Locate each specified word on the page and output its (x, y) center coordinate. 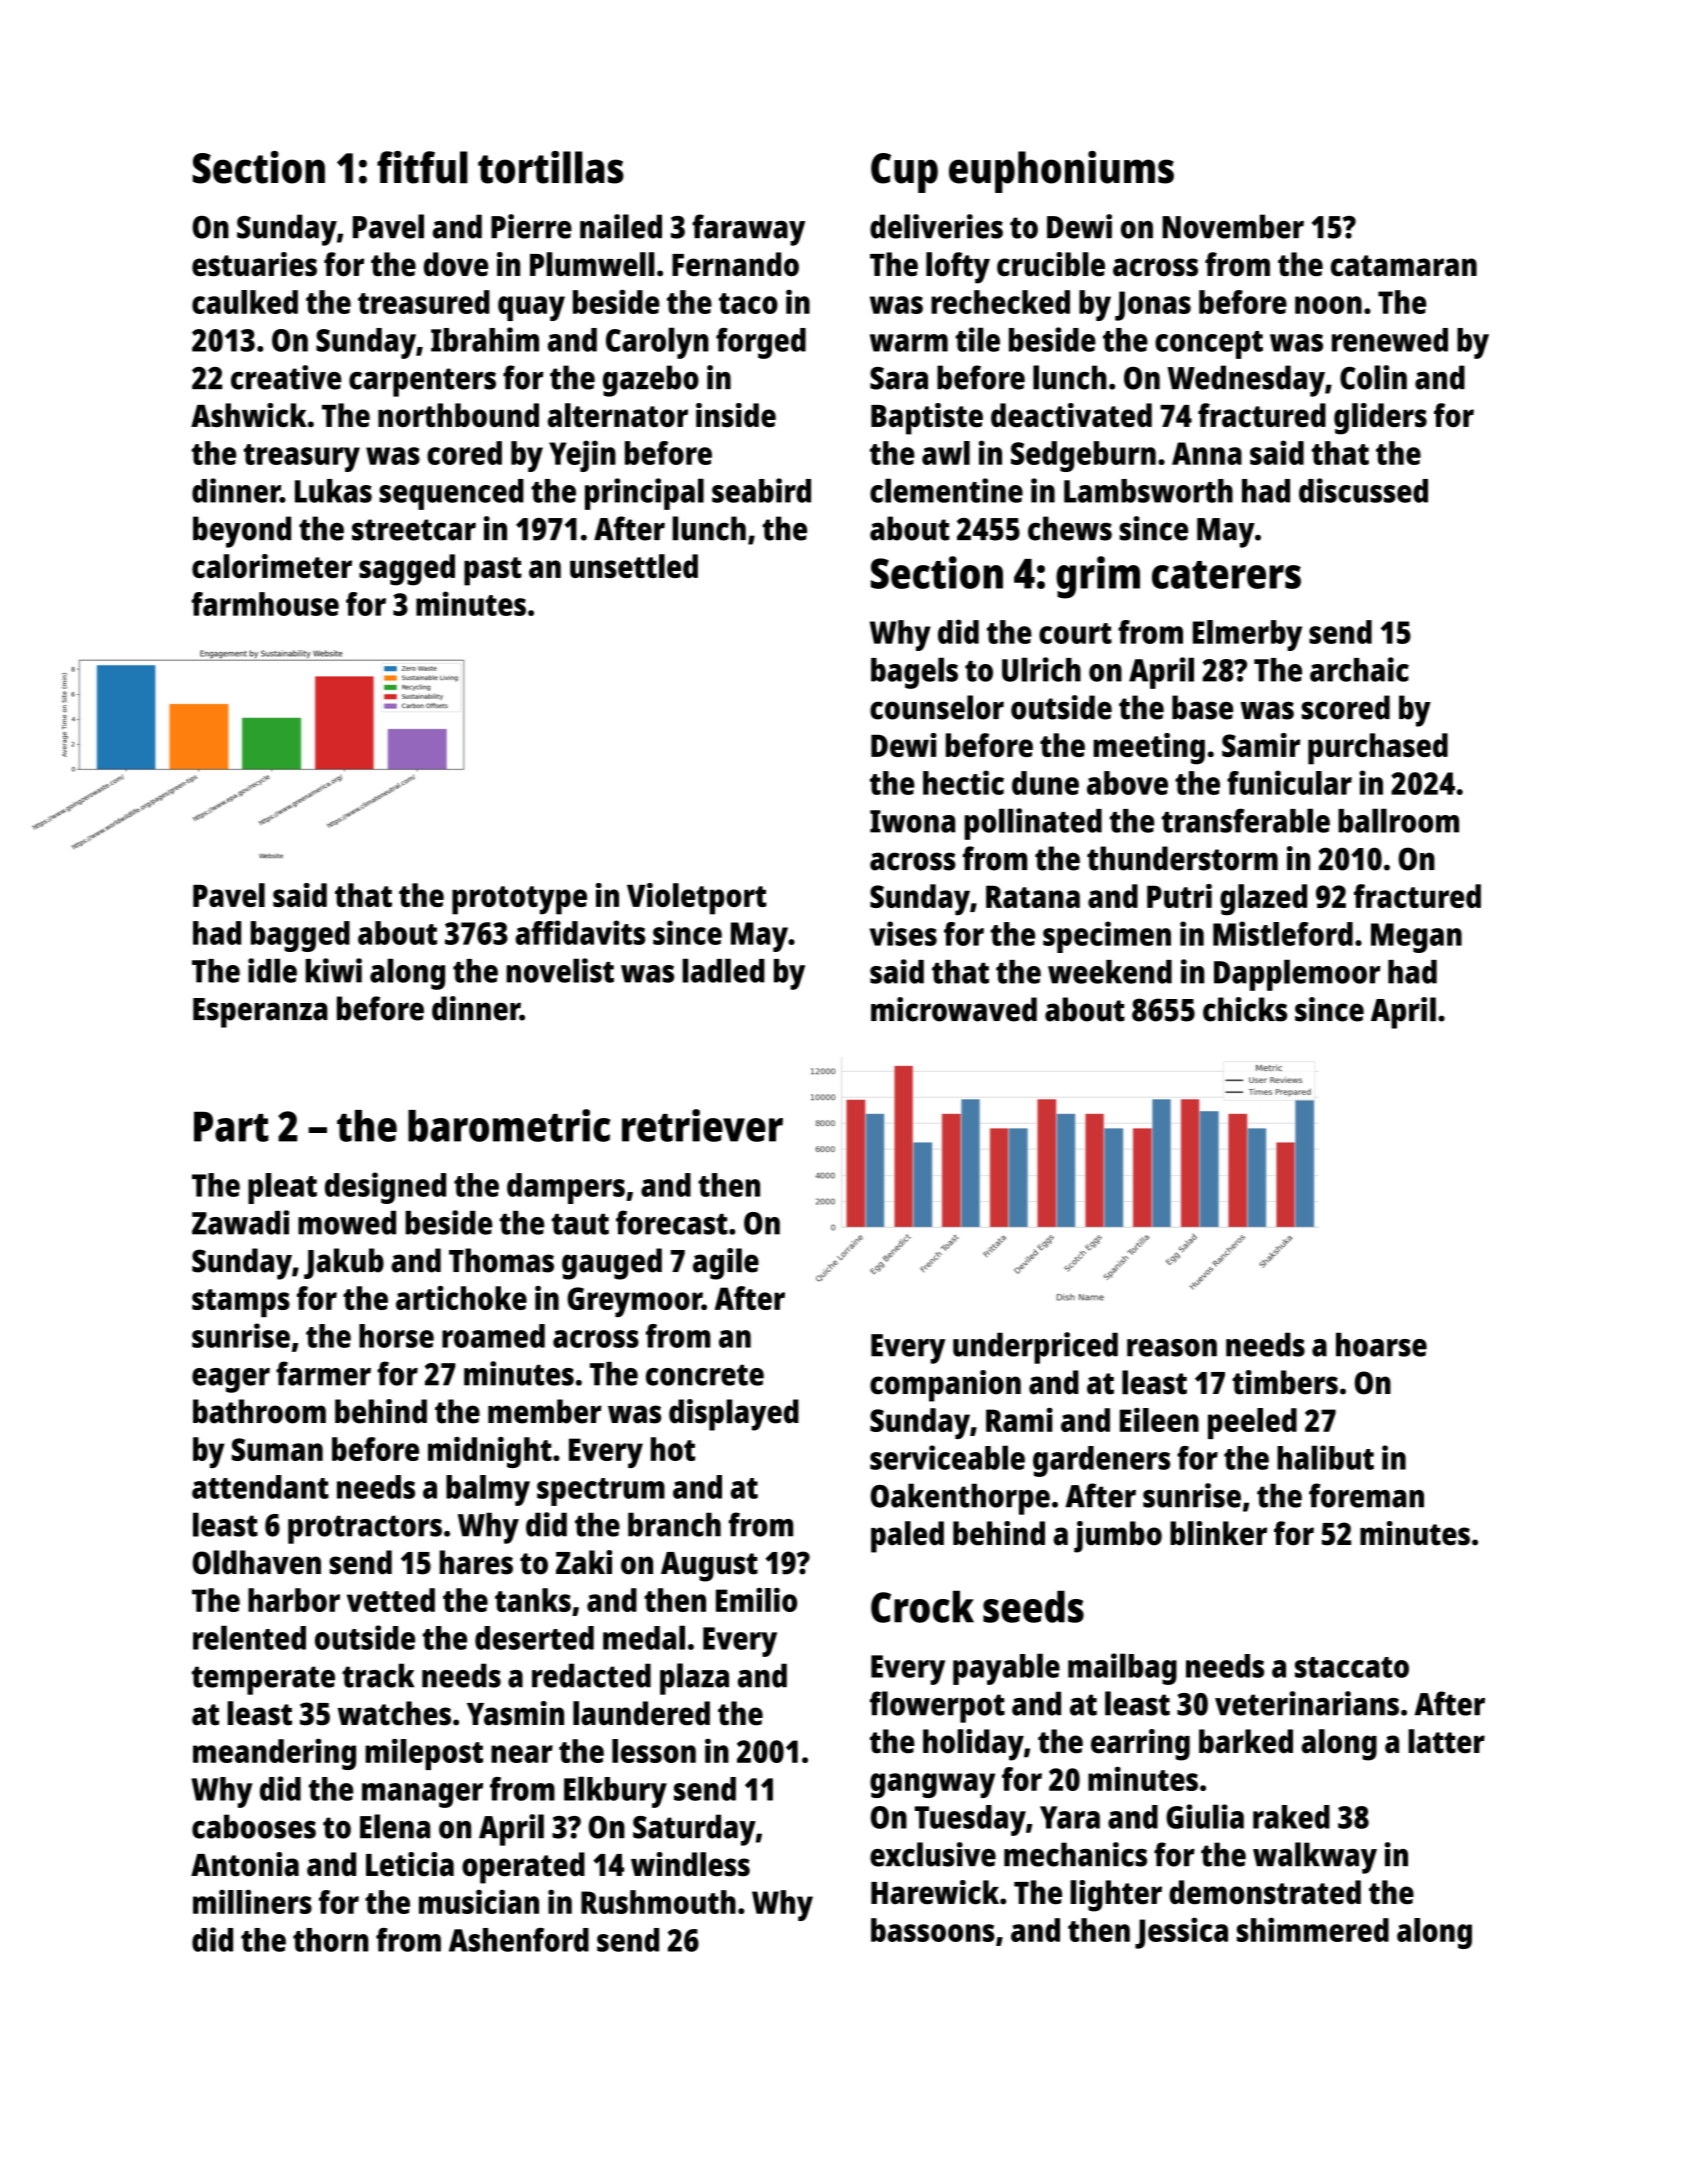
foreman (1366, 1495)
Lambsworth (1148, 491)
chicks (1245, 1009)
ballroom (1398, 820)
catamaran (1404, 266)
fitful (422, 167)
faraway (748, 230)
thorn (330, 1940)
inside (736, 415)
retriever (702, 1125)
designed (385, 1188)
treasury (302, 458)
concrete (705, 1375)
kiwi (334, 970)
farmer (323, 1373)
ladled (723, 970)
